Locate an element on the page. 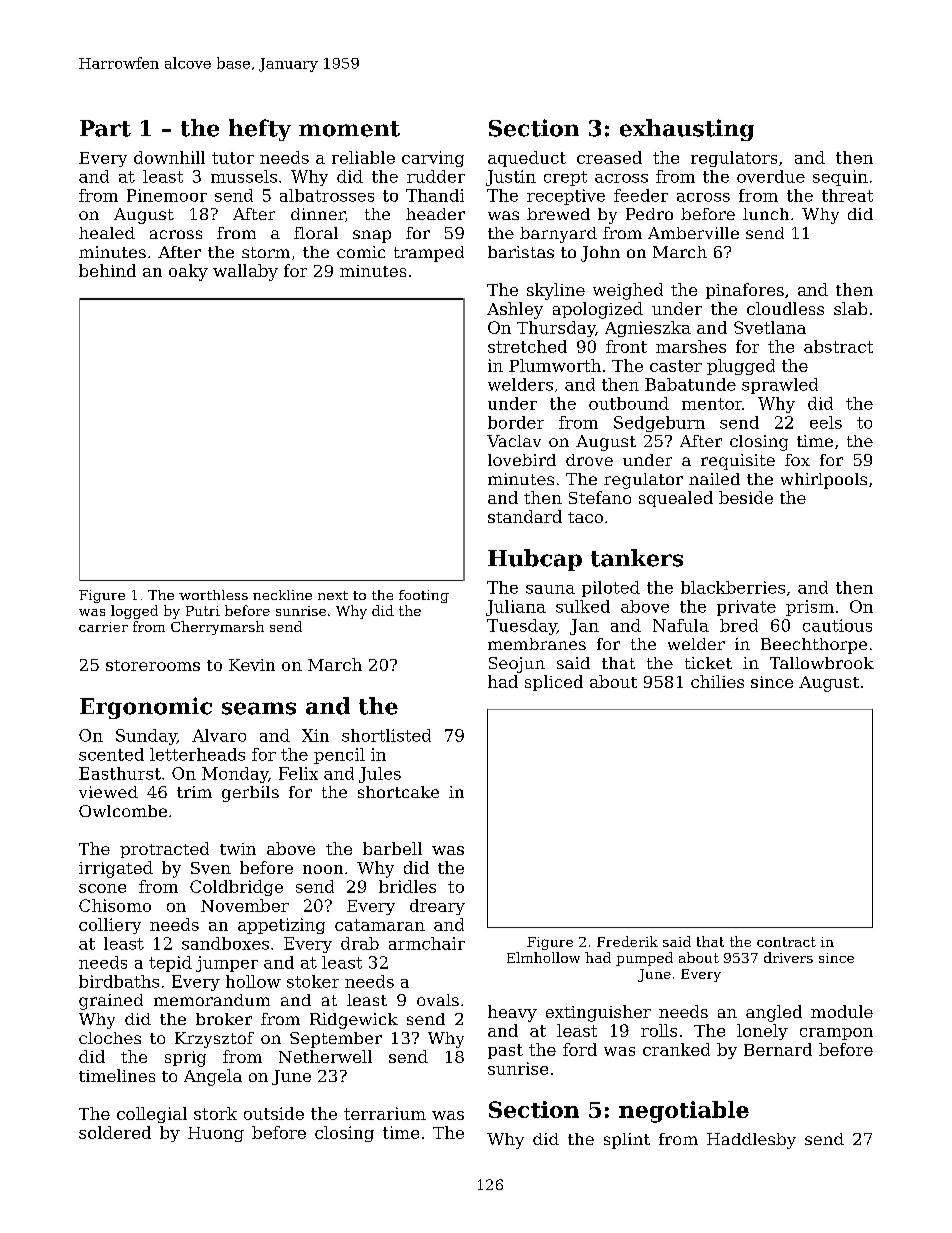  healed is located at coordinates (107, 233).
